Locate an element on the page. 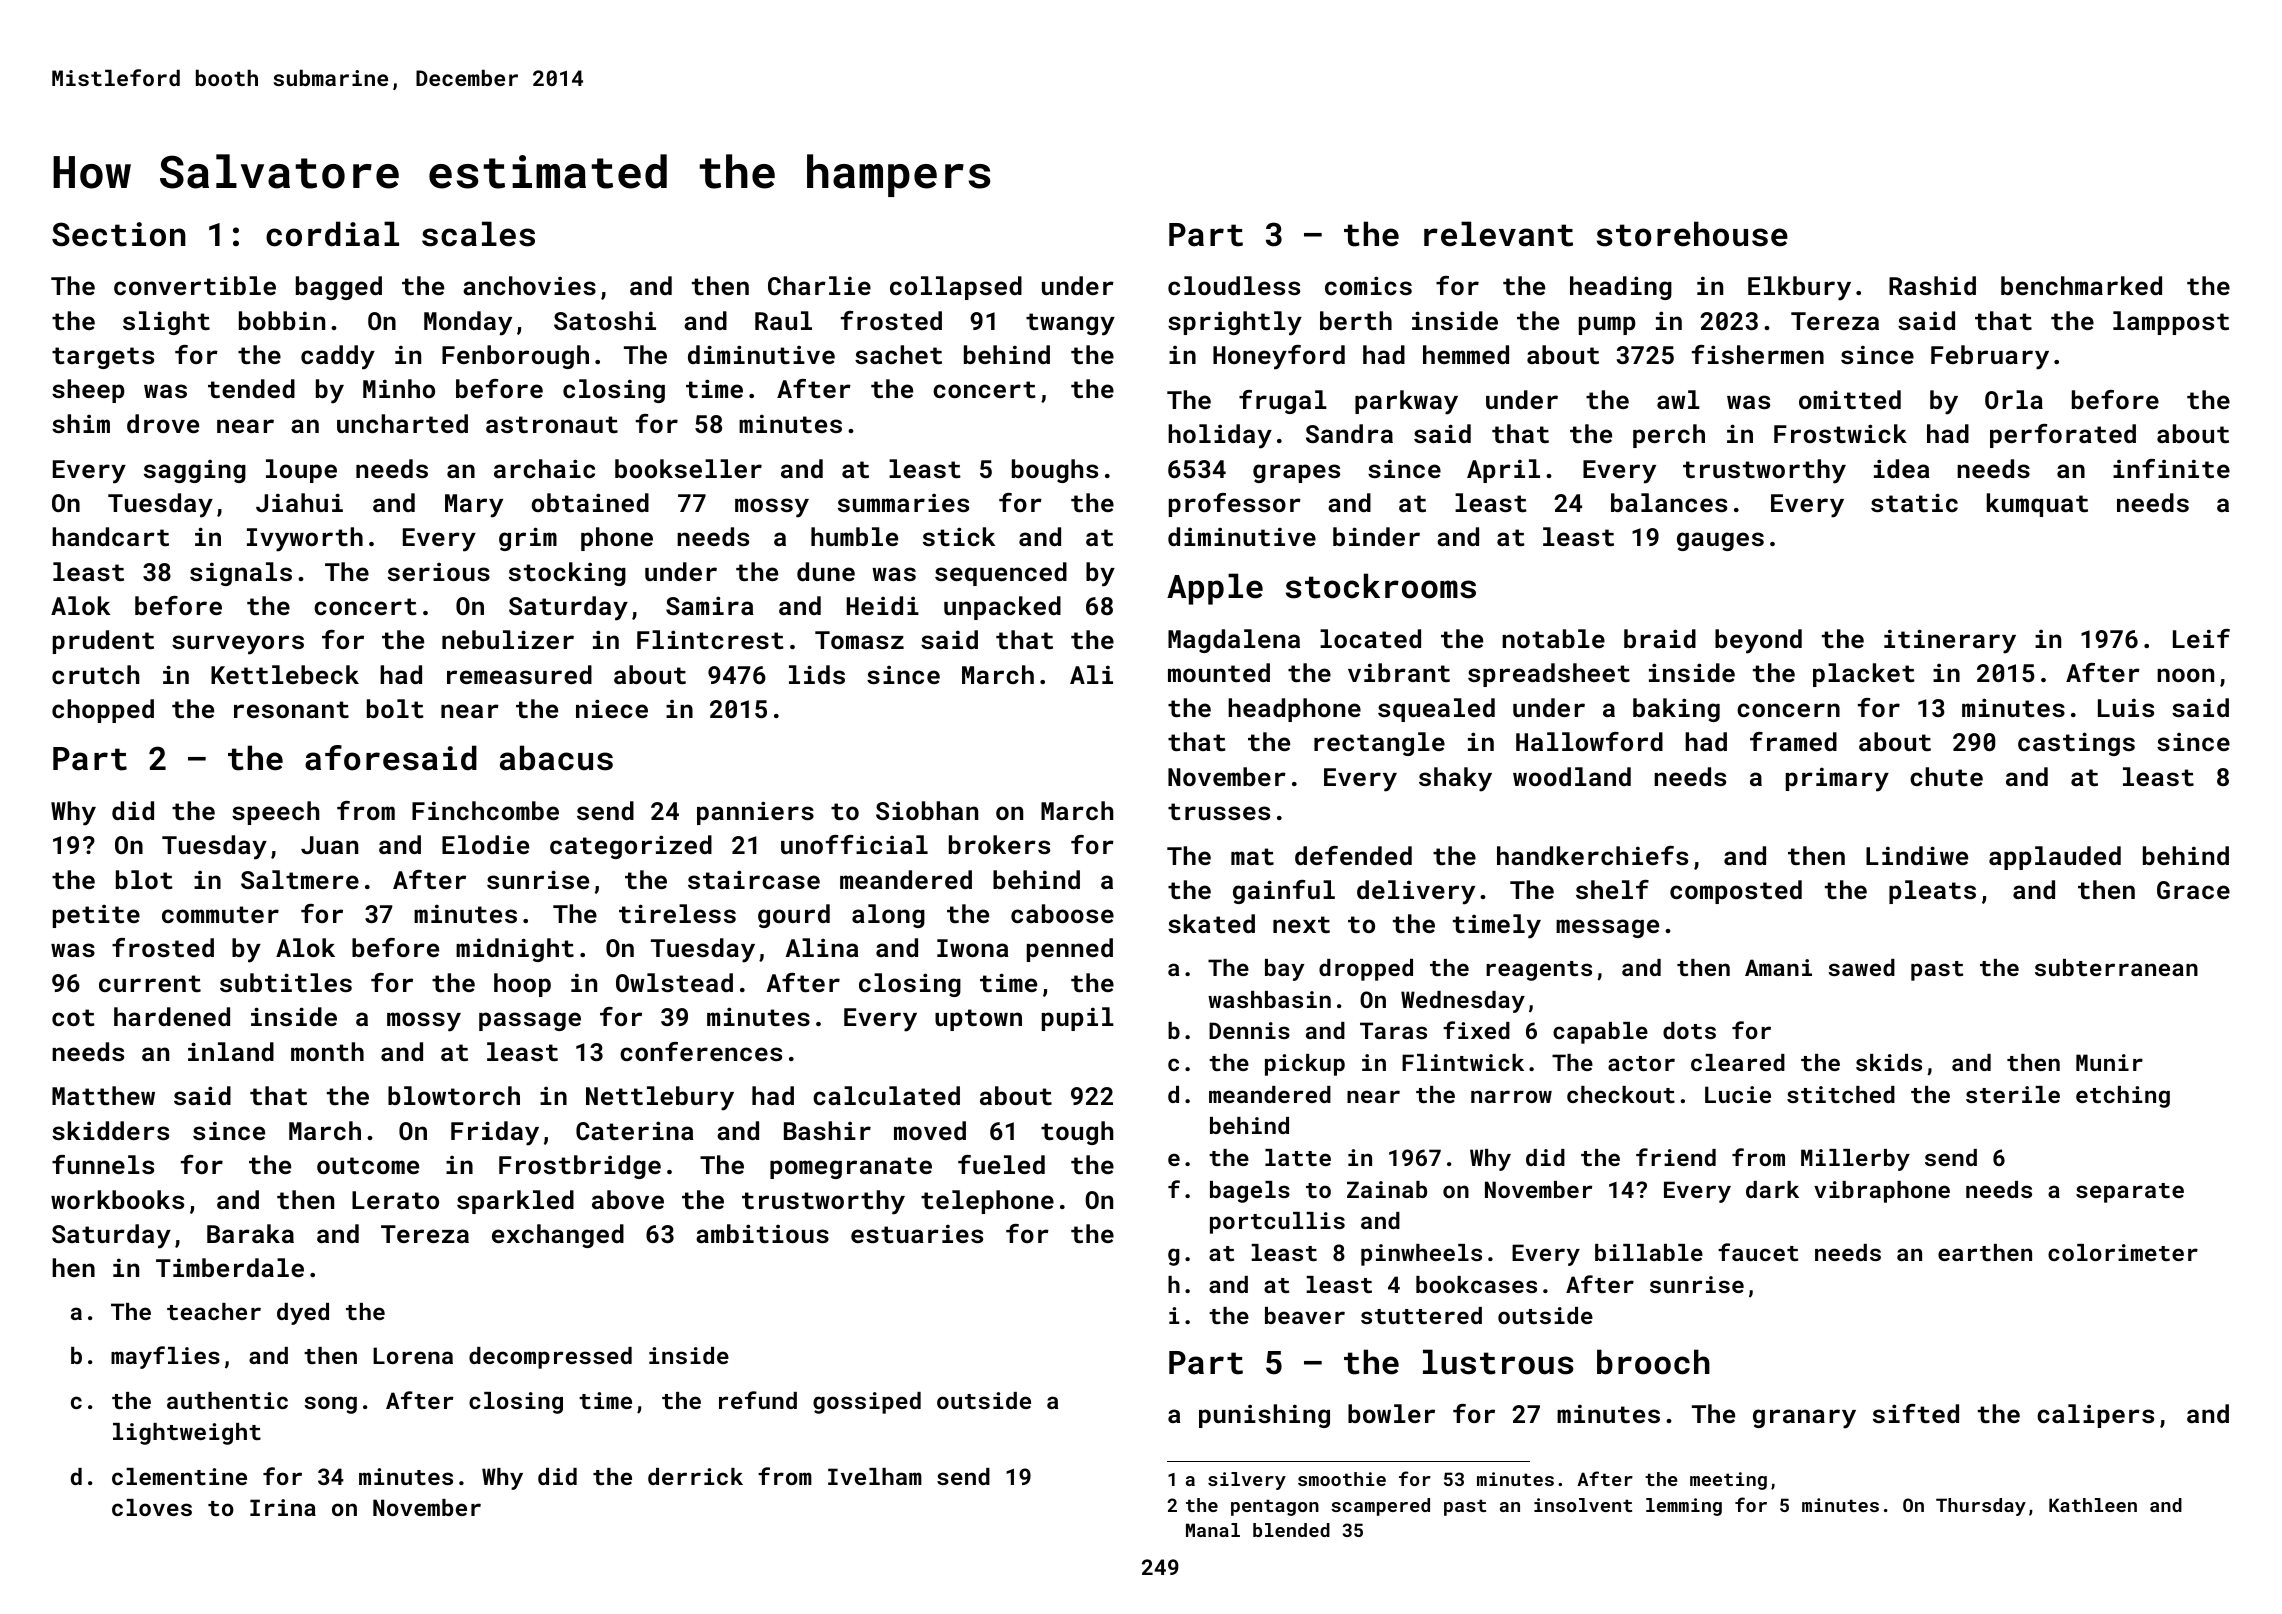 The image size is (2282, 1614). skidders is located at coordinates (110, 1130).
